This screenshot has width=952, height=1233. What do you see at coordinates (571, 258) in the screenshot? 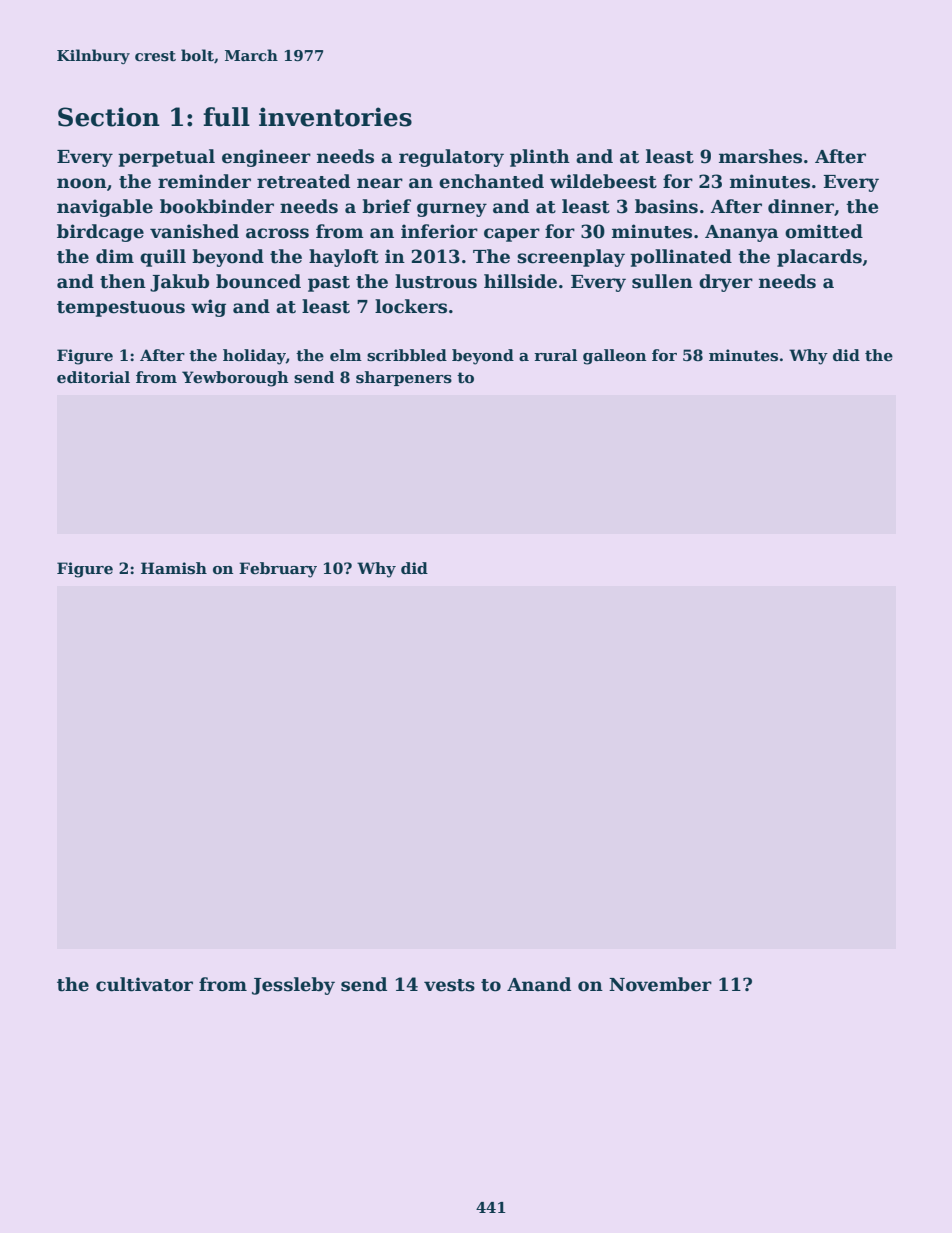
I see `screenplay` at bounding box center [571, 258].
